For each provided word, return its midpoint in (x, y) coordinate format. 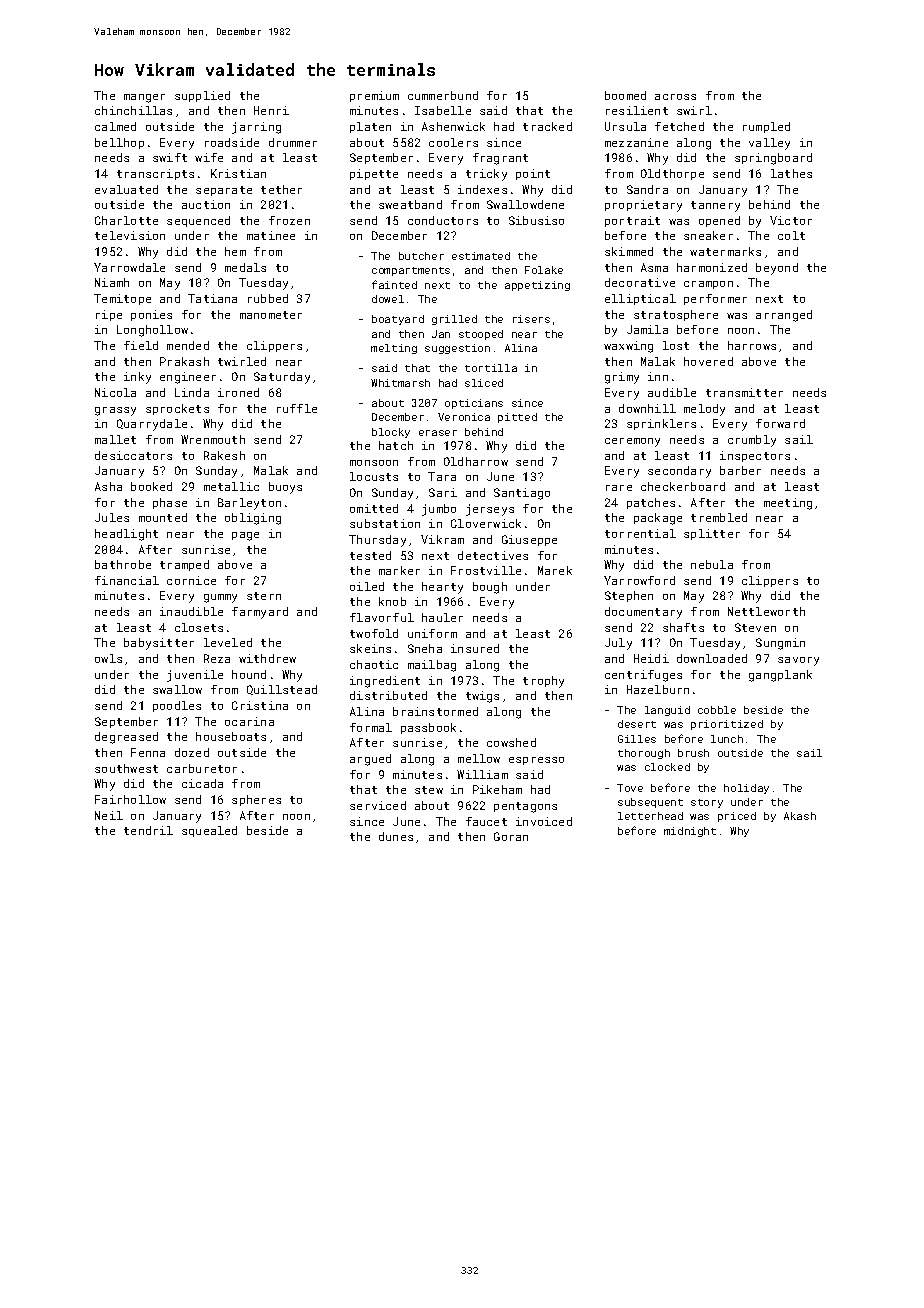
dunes (396, 836)
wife (209, 157)
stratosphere (676, 315)
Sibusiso (536, 220)
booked (151, 486)
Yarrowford (639, 580)
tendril (148, 830)
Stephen (629, 596)
